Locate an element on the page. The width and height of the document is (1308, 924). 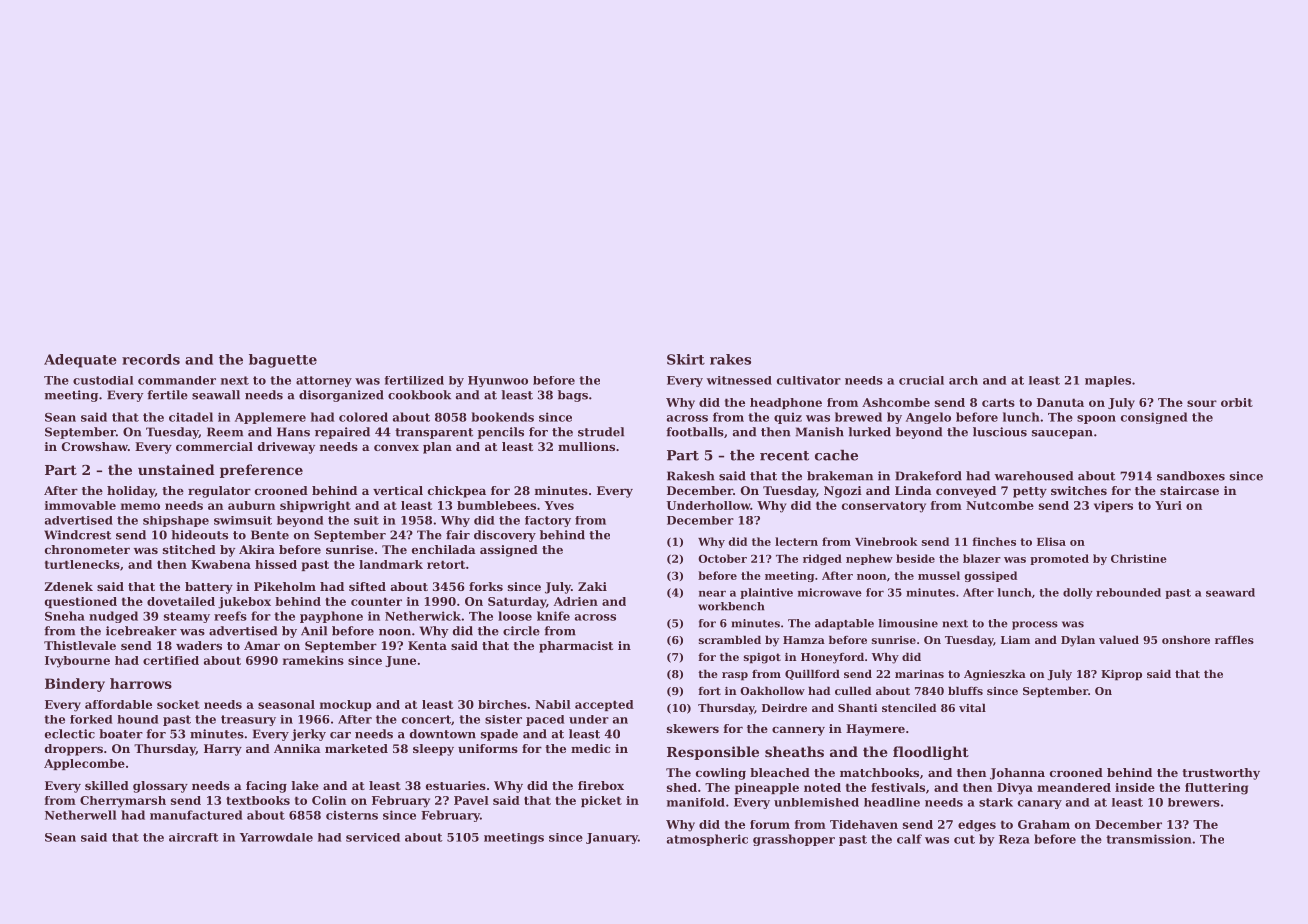
trustworthy is located at coordinates (1221, 774).
